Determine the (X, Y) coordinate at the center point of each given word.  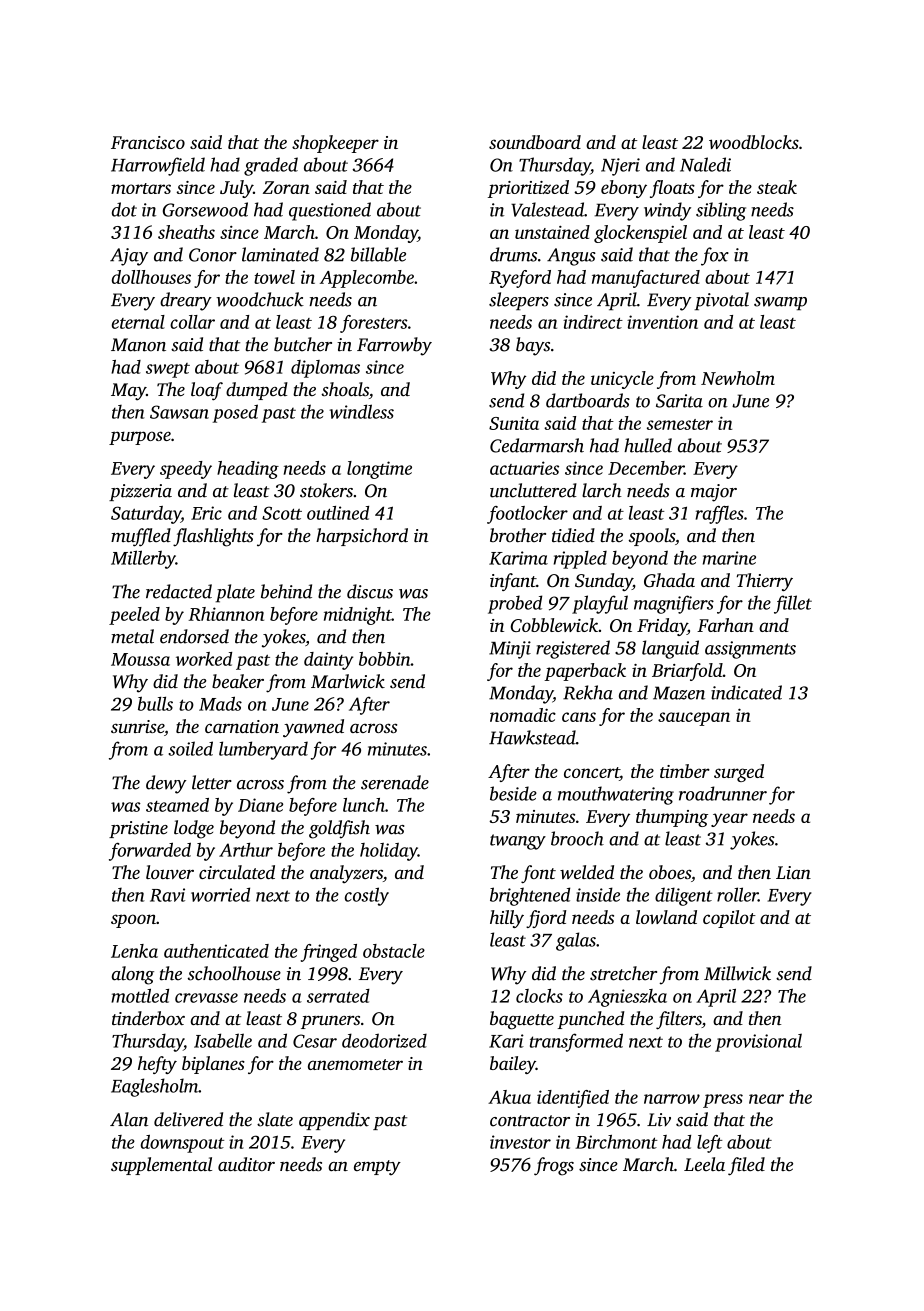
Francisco (148, 142)
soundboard (535, 142)
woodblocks (754, 142)
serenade (395, 782)
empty (377, 1168)
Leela (704, 1164)
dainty (328, 661)
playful (600, 604)
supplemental (161, 1166)
